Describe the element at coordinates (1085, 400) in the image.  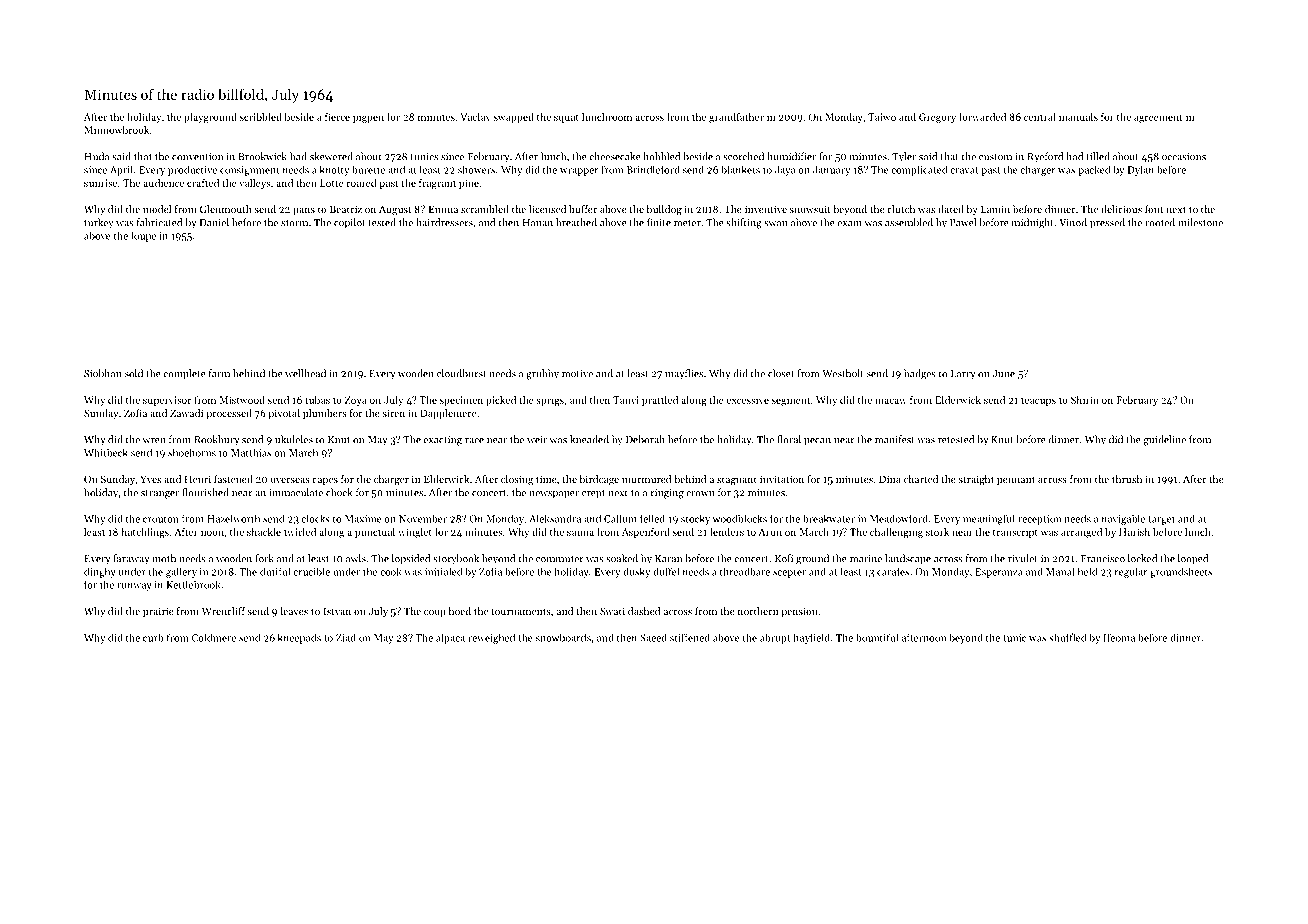
I see `Shirin` at that location.
